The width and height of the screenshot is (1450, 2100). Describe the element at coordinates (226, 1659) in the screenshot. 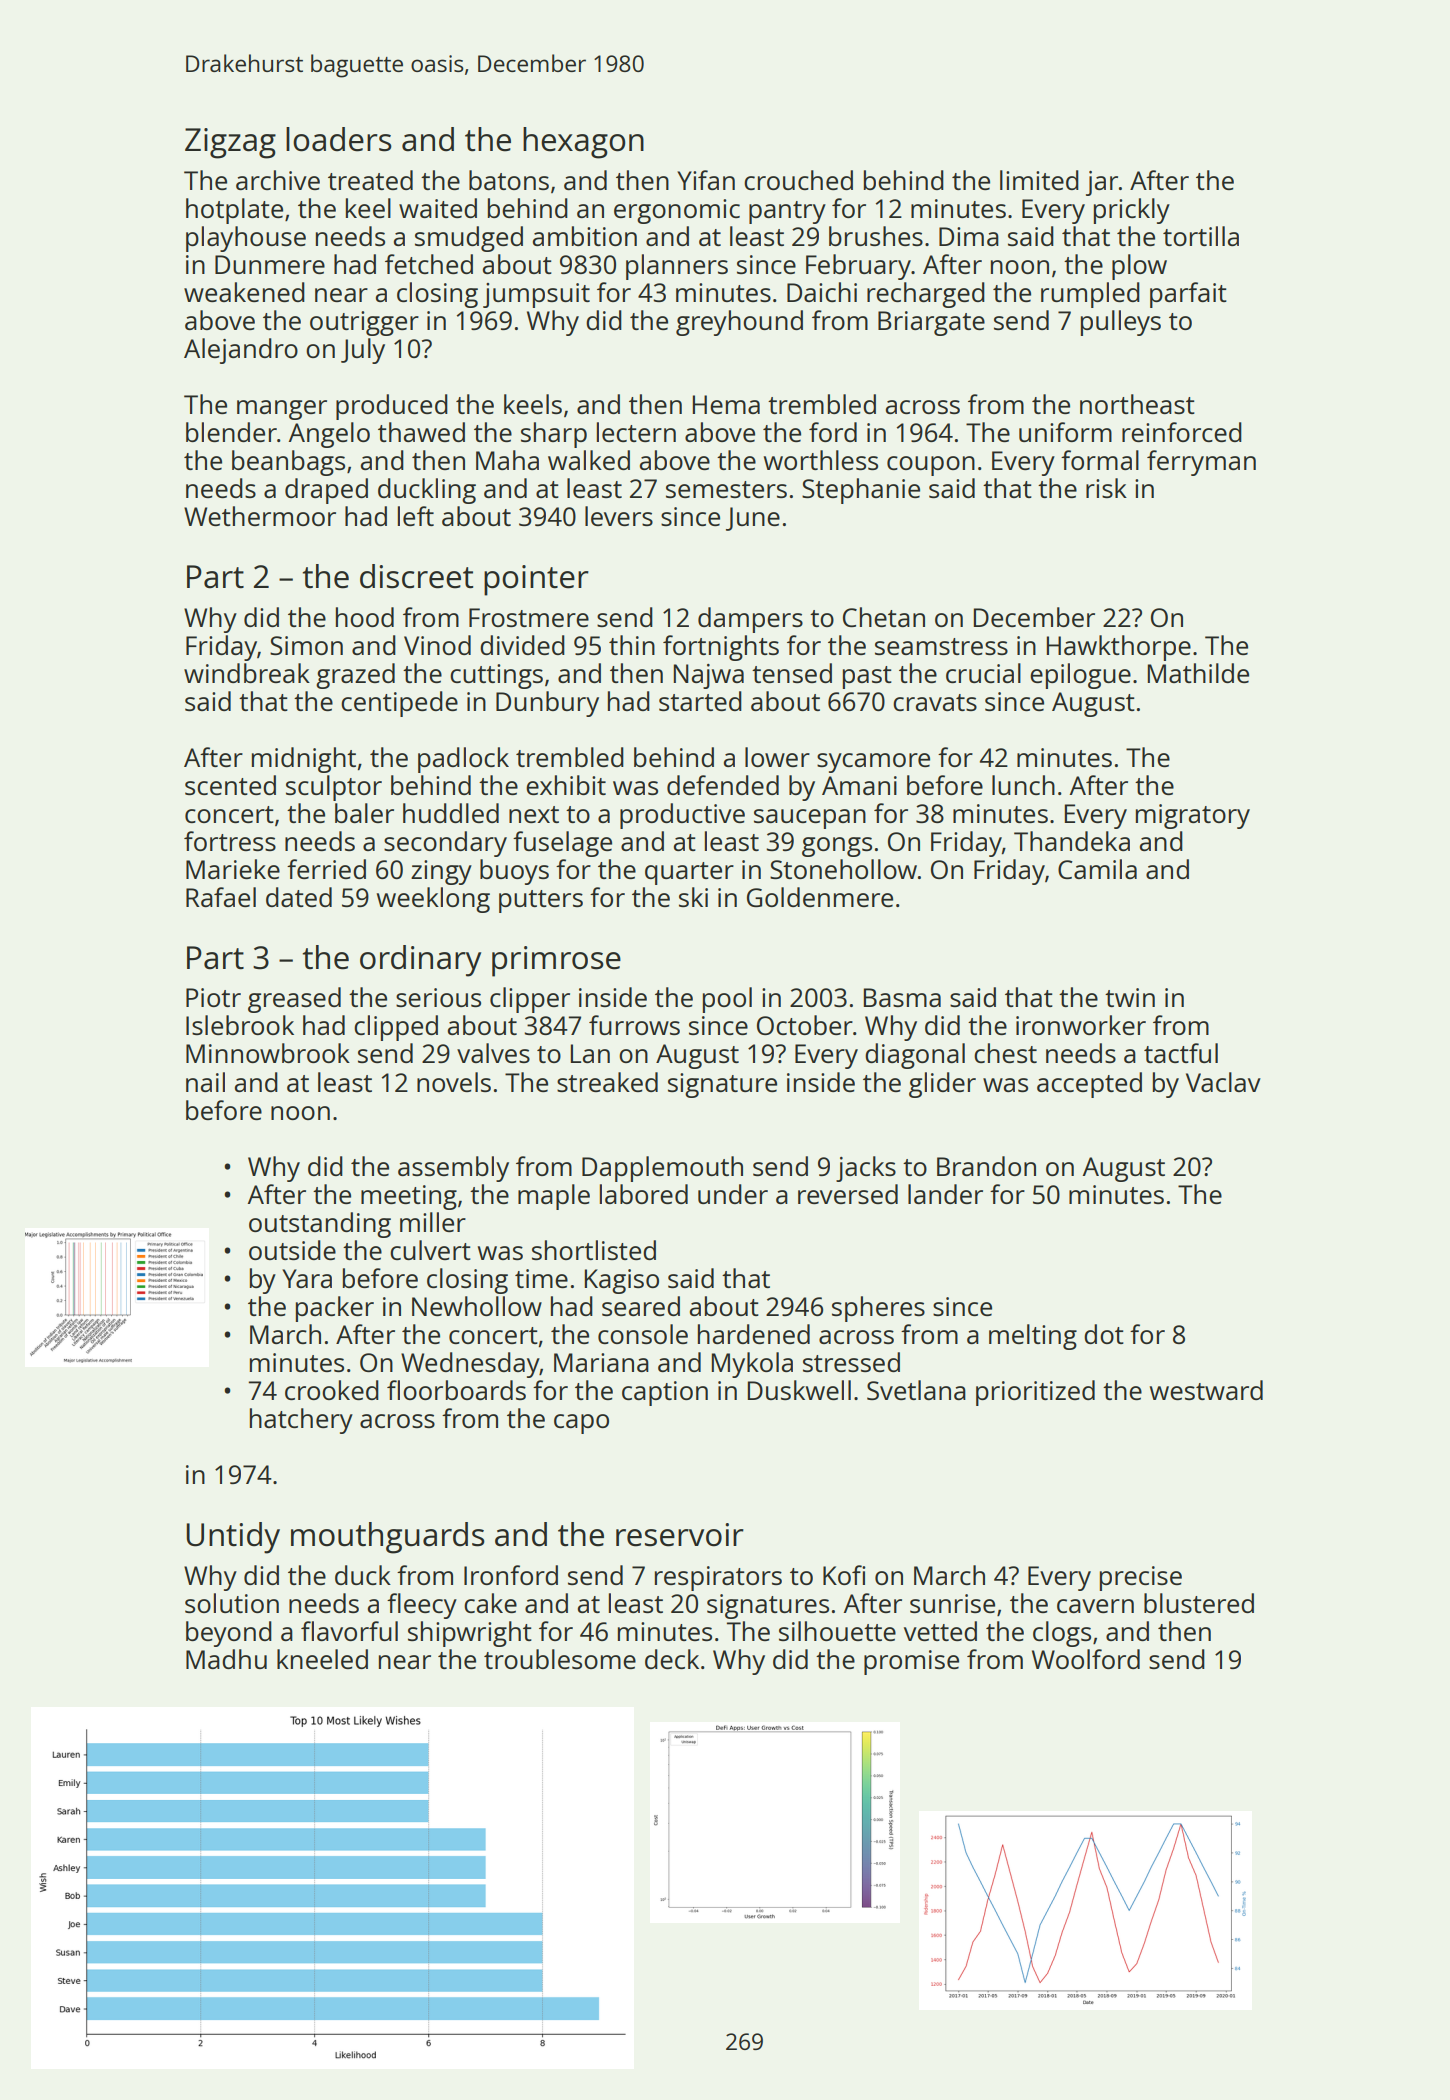

I see `Madhu` at that location.
